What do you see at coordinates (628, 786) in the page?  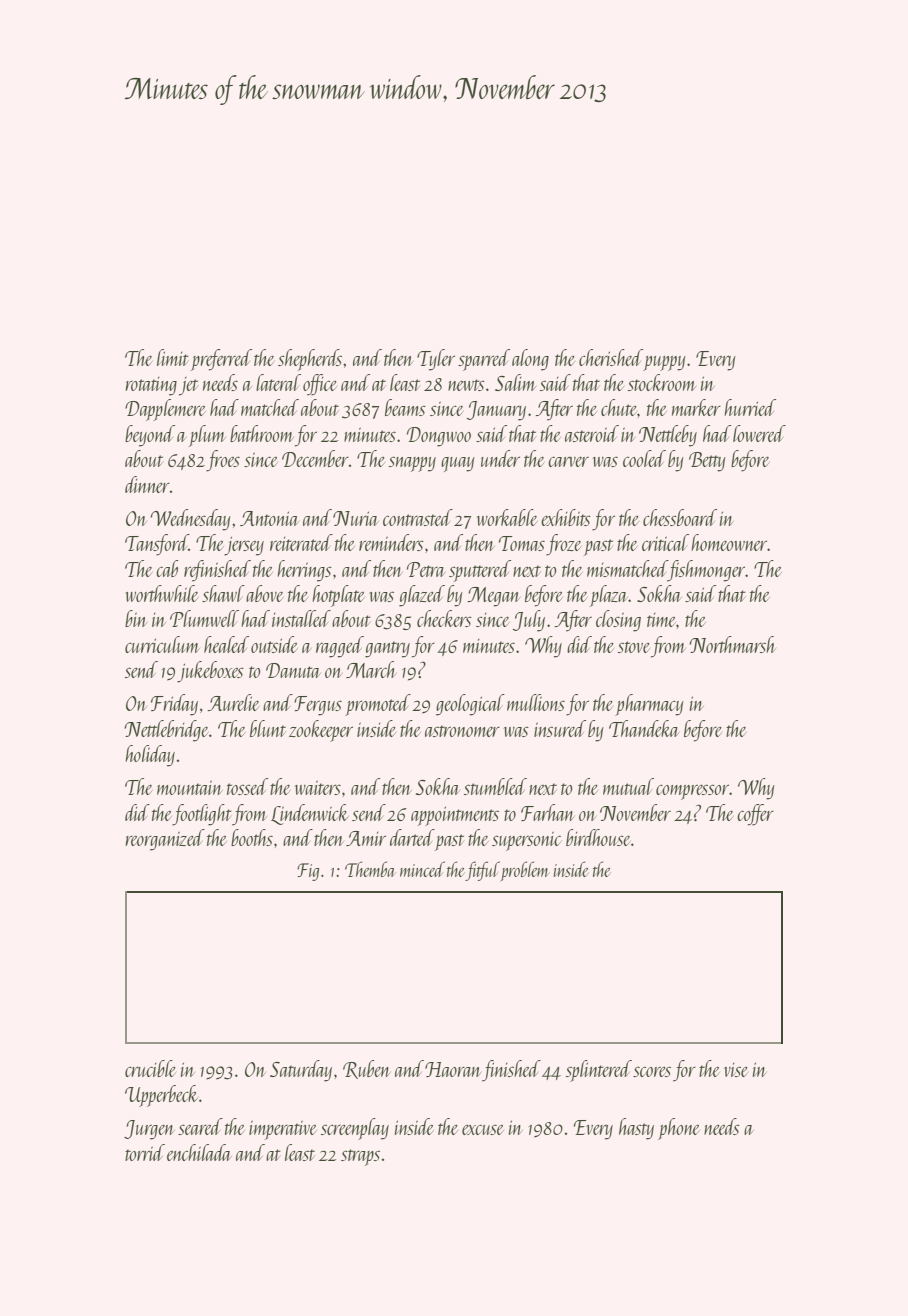 I see `mutual` at bounding box center [628, 786].
